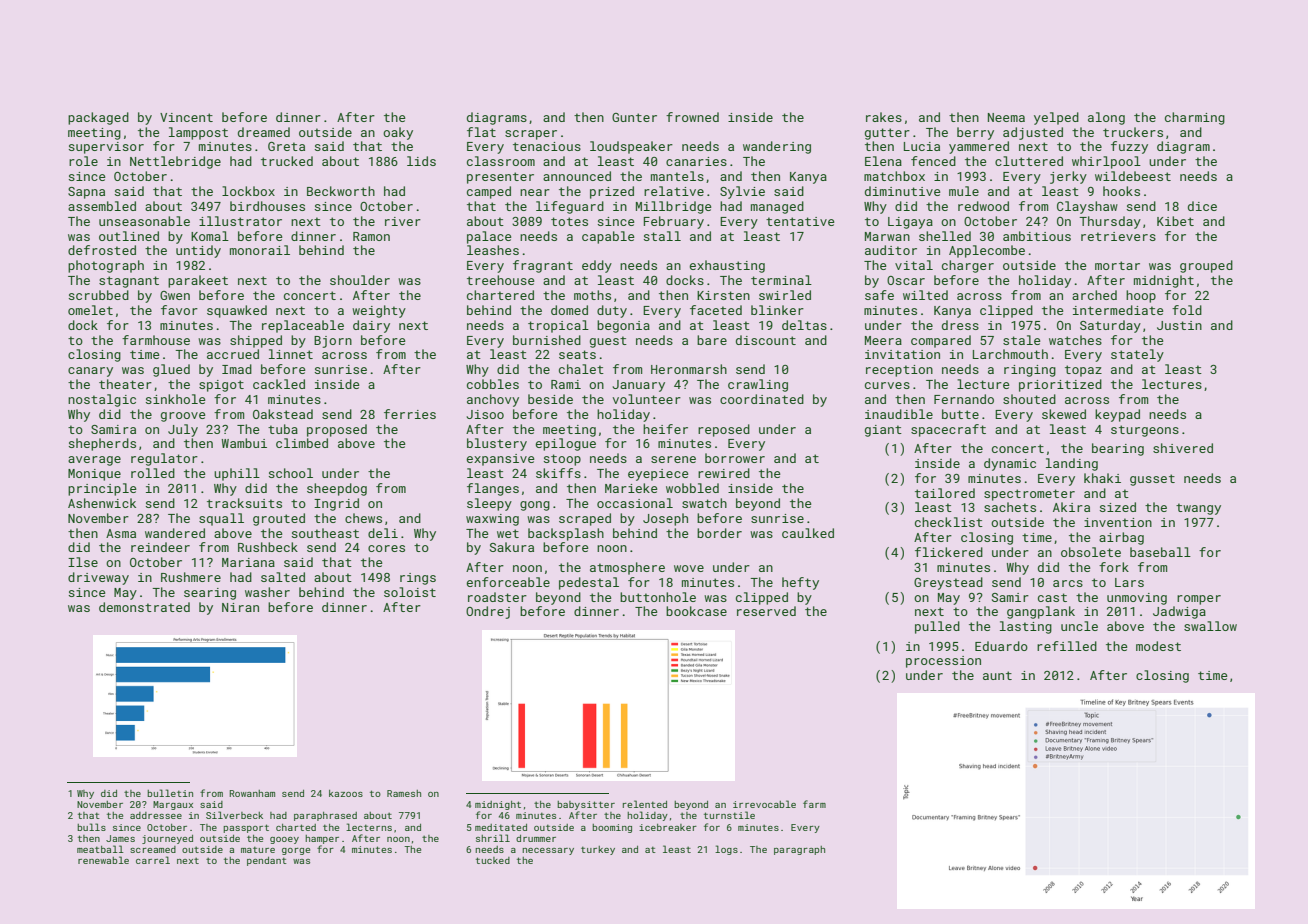 Image resolution: width=1308 pixels, height=924 pixels. What do you see at coordinates (267, 861) in the screenshot?
I see `pendant` at bounding box center [267, 861].
